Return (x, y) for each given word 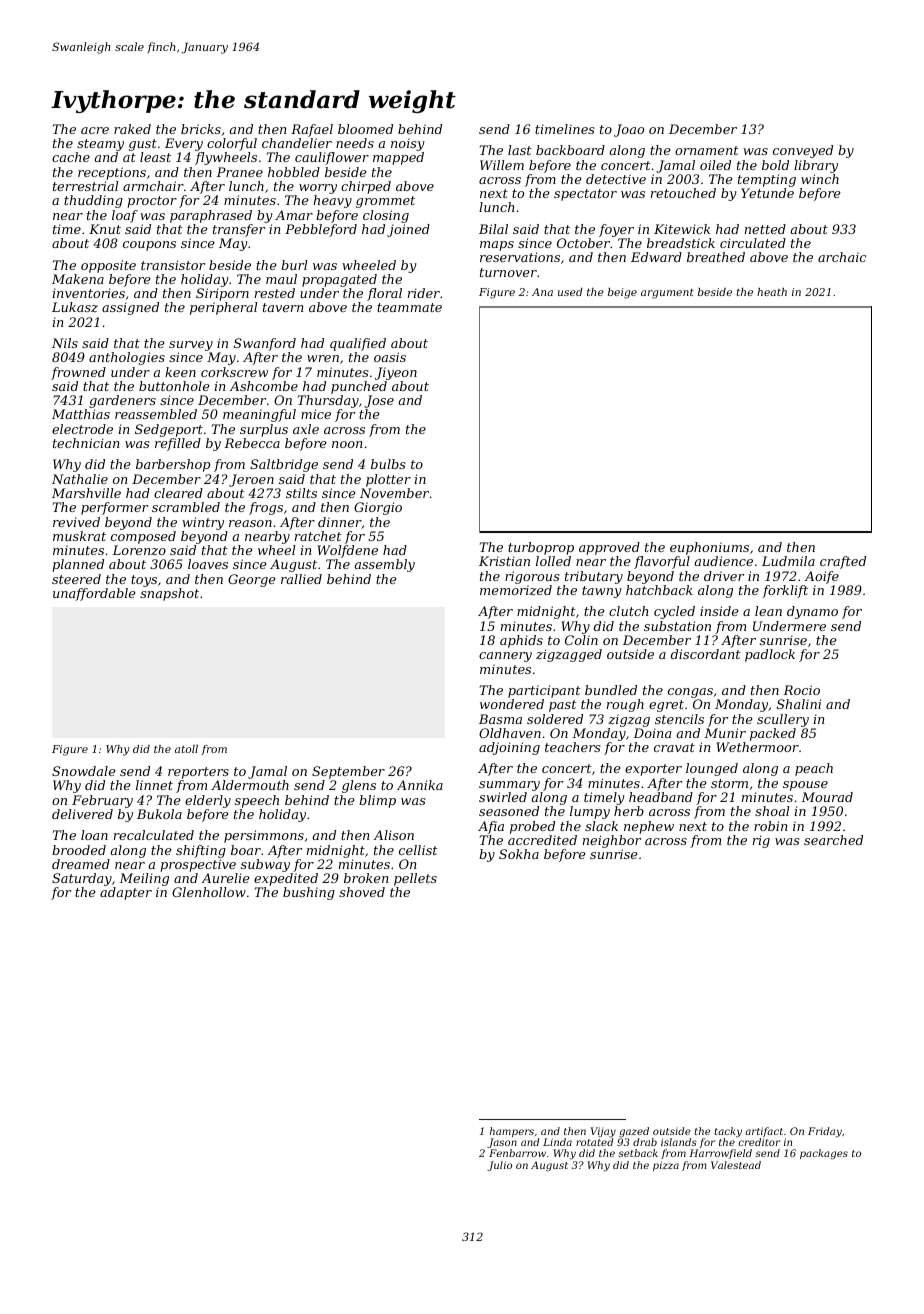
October (583, 243)
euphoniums (709, 548)
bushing (309, 893)
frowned (78, 373)
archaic (842, 257)
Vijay (603, 1132)
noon (347, 444)
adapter (126, 893)
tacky (728, 1132)
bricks (201, 129)
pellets (415, 879)
